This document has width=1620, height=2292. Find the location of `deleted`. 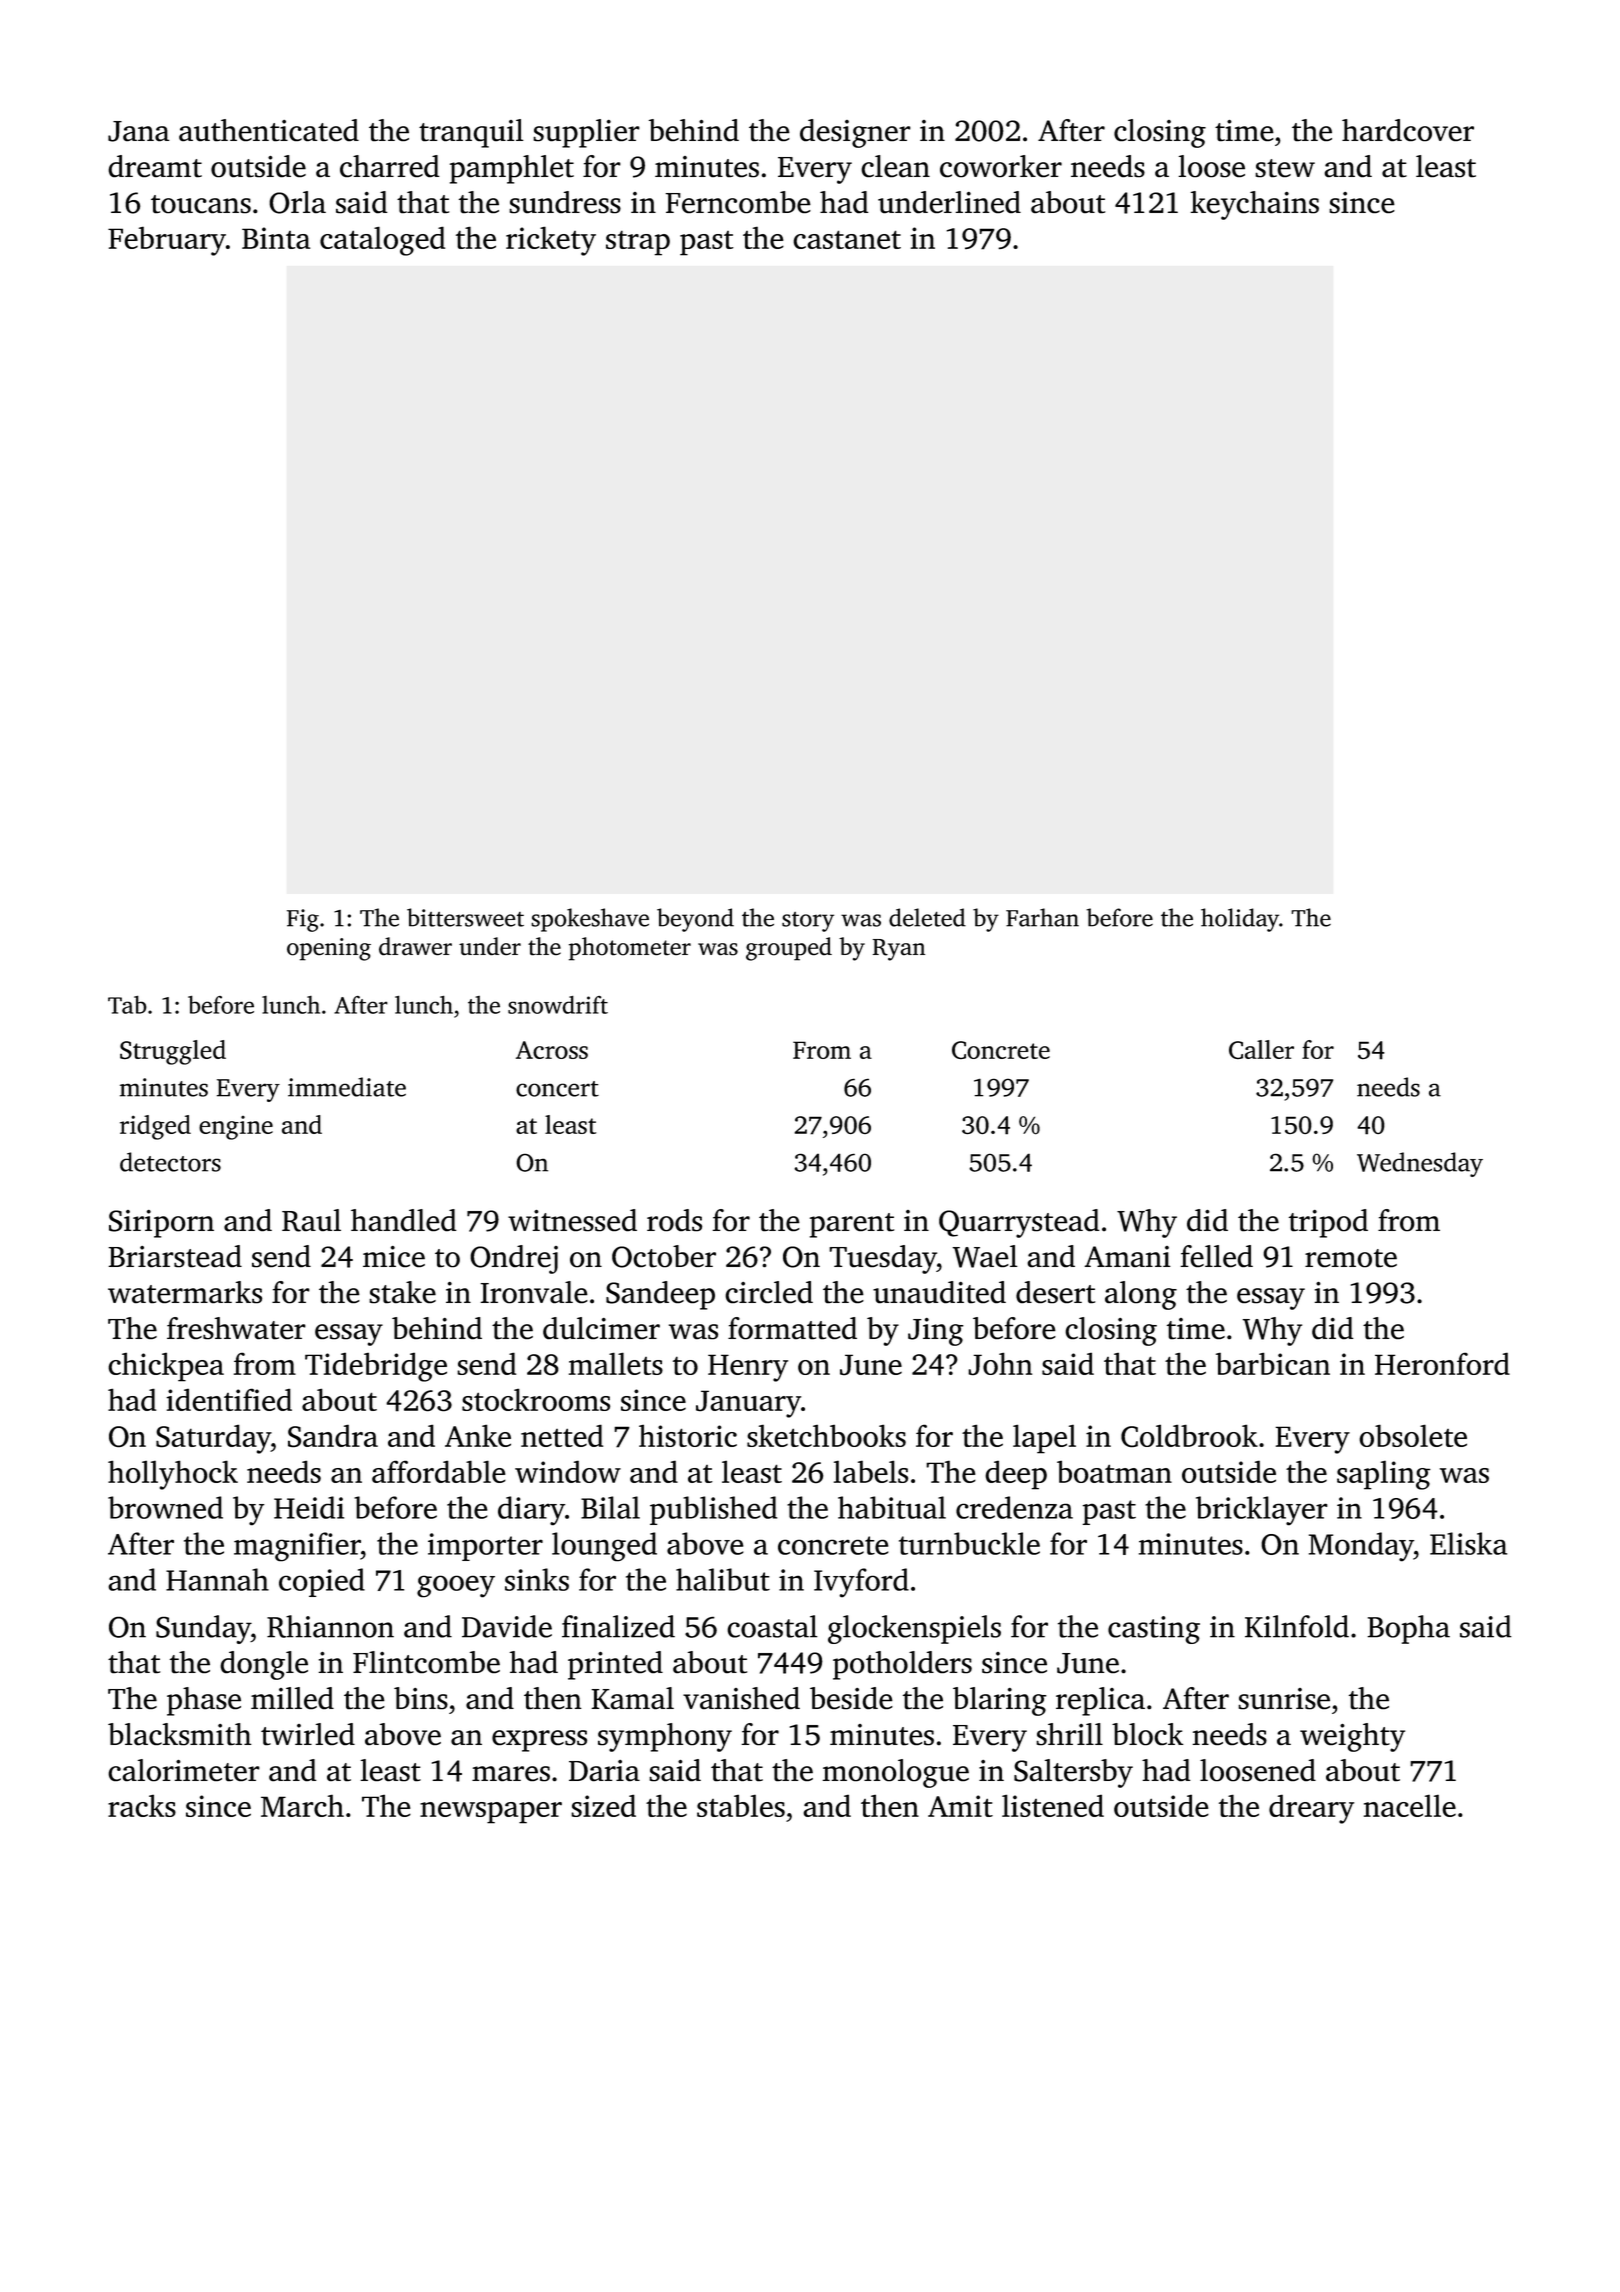

deleted is located at coordinates (927, 917).
